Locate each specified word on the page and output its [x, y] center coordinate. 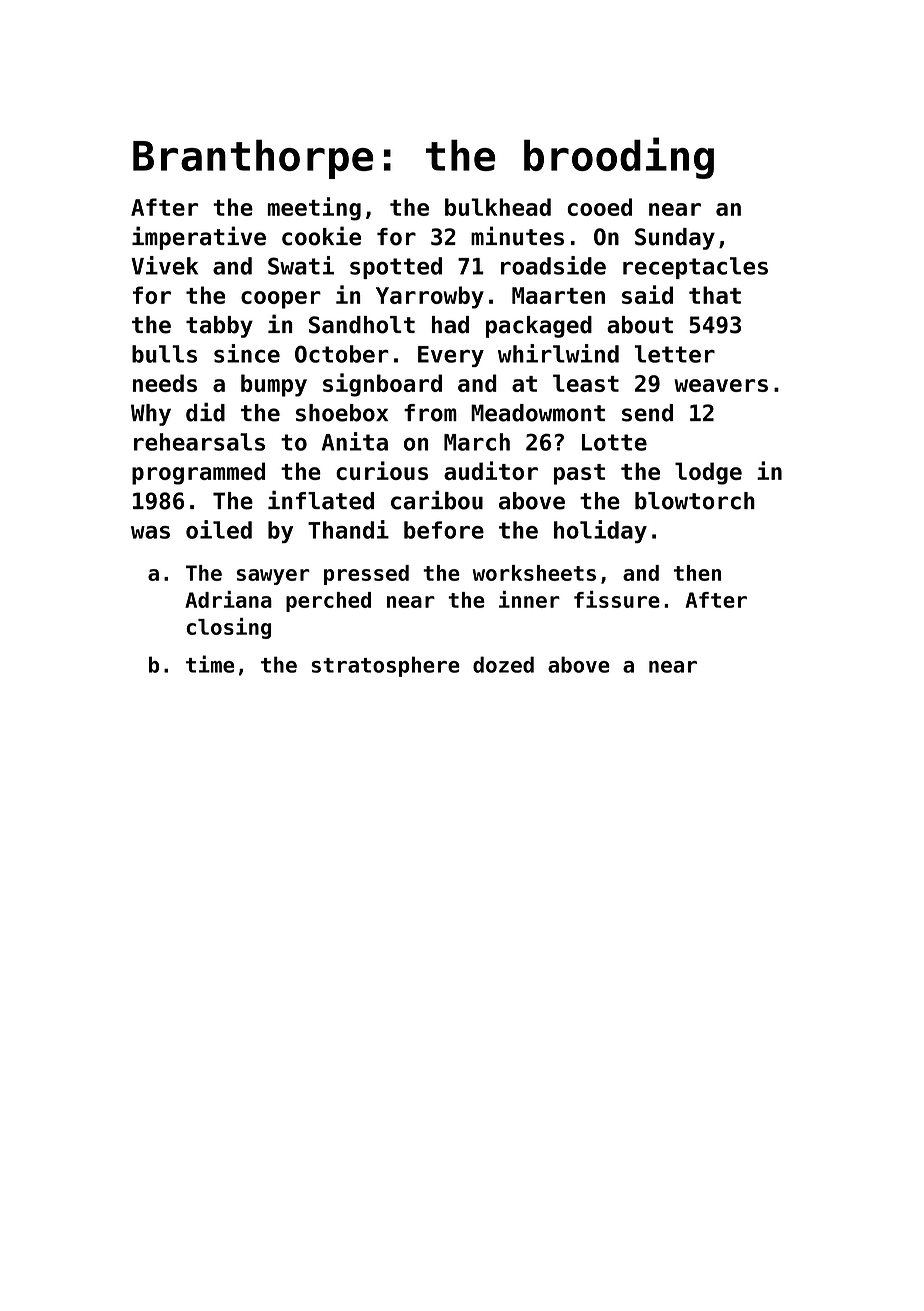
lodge [708, 473]
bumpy [274, 385]
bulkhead [498, 207]
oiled [219, 529]
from [430, 413]
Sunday [675, 239]
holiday [600, 531]
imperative [199, 238]
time [210, 664]
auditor [491, 470]
